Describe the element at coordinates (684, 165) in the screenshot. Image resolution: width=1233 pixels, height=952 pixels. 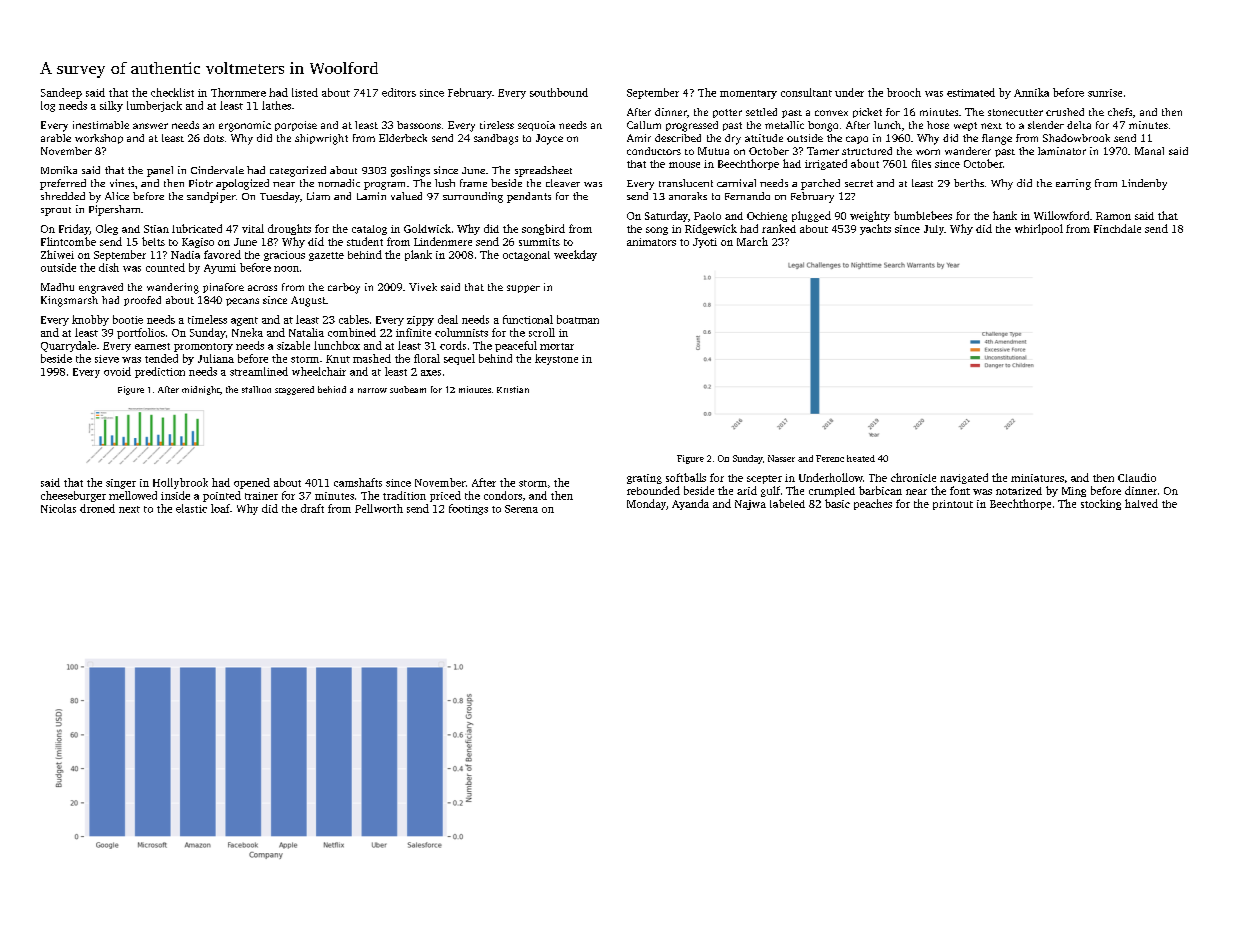
I see `mouse` at that location.
